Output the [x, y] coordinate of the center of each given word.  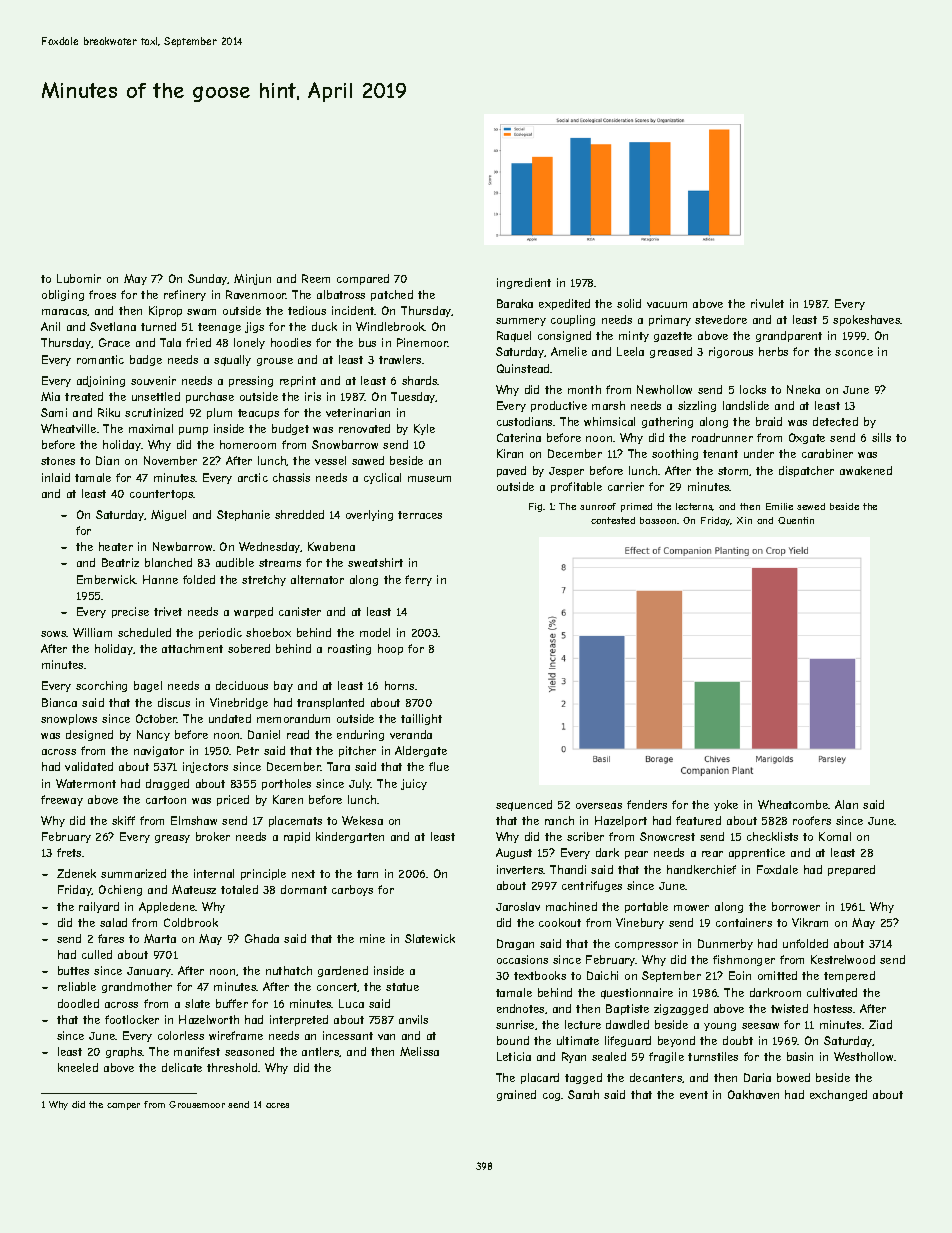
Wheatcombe [793, 804]
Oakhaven [753, 1094]
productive [559, 406]
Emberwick [106, 579]
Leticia [514, 1056]
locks [753, 389]
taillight [421, 719]
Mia [50, 396]
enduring [360, 735]
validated [89, 766]
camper [123, 1106]
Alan [846, 804]
